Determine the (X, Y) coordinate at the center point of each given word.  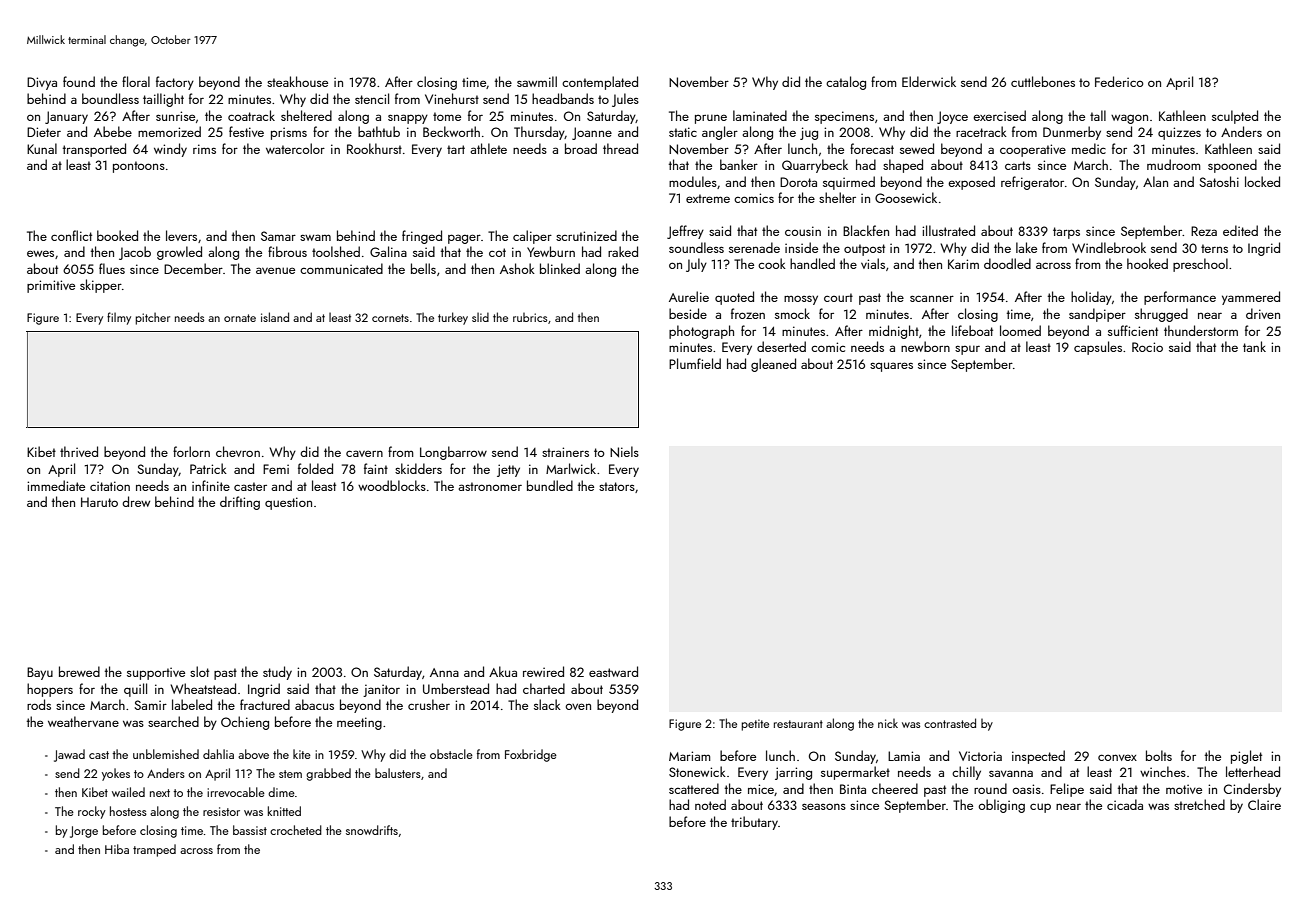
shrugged (1161, 315)
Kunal (42, 148)
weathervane (83, 721)
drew (136, 501)
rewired (543, 671)
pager (464, 239)
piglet (1246, 757)
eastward (613, 671)
